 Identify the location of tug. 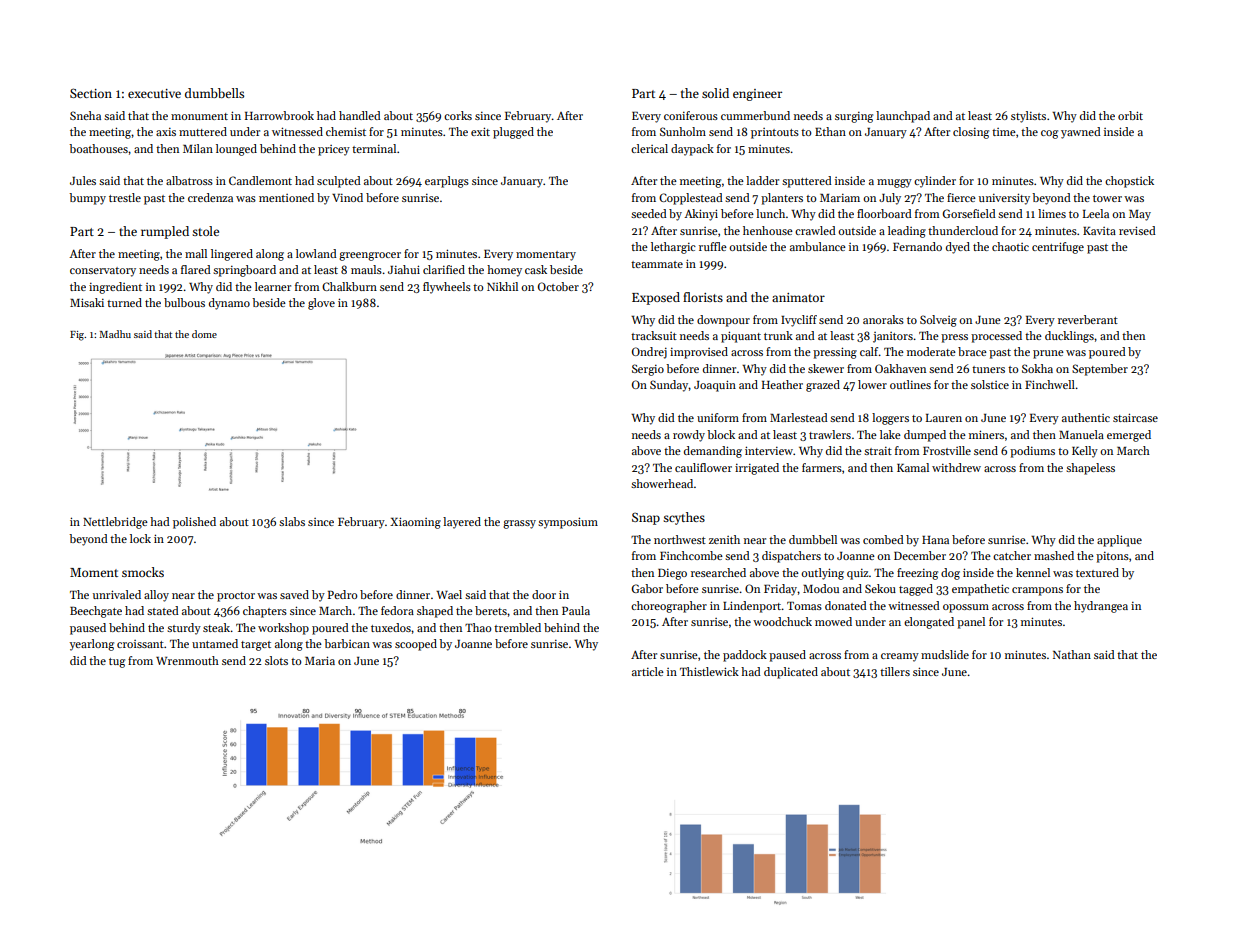
(117, 663).
